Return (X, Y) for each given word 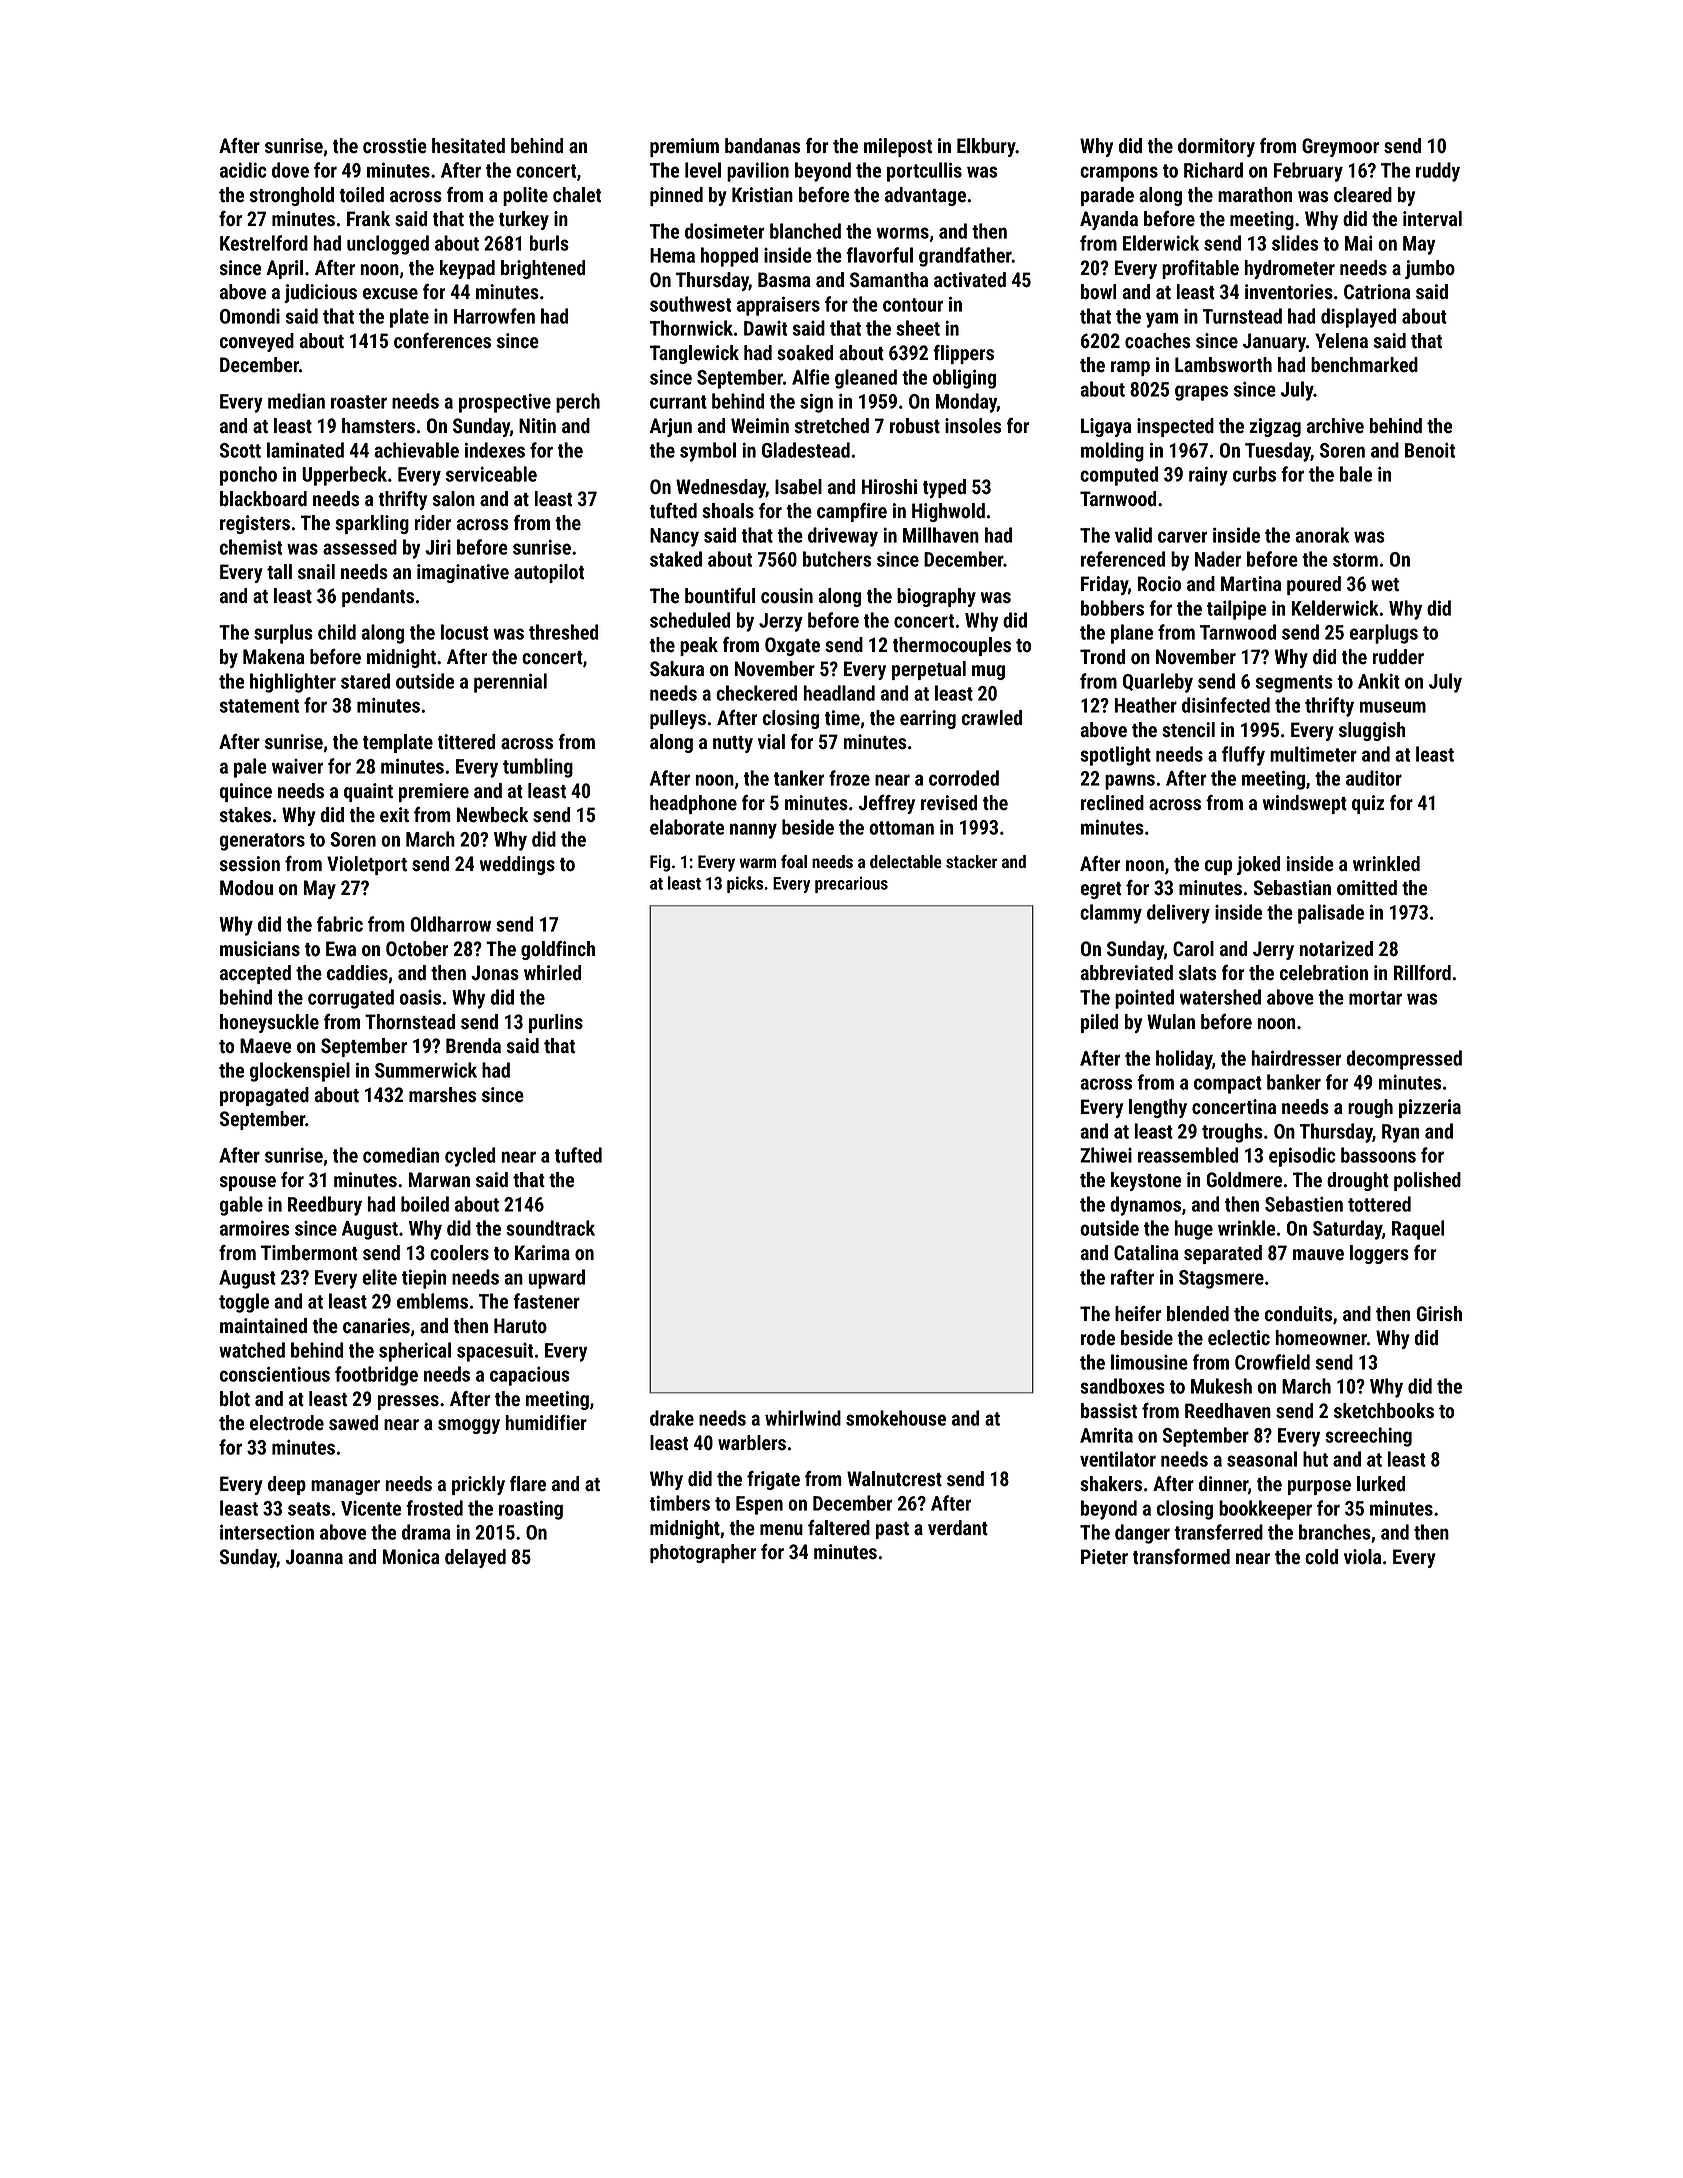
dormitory (1216, 147)
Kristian (762, 195)
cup (1219, 867)
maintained (263, 1326)
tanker (799, 778)
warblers (752, 1443)
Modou (246, 888)
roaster (359, 402)
